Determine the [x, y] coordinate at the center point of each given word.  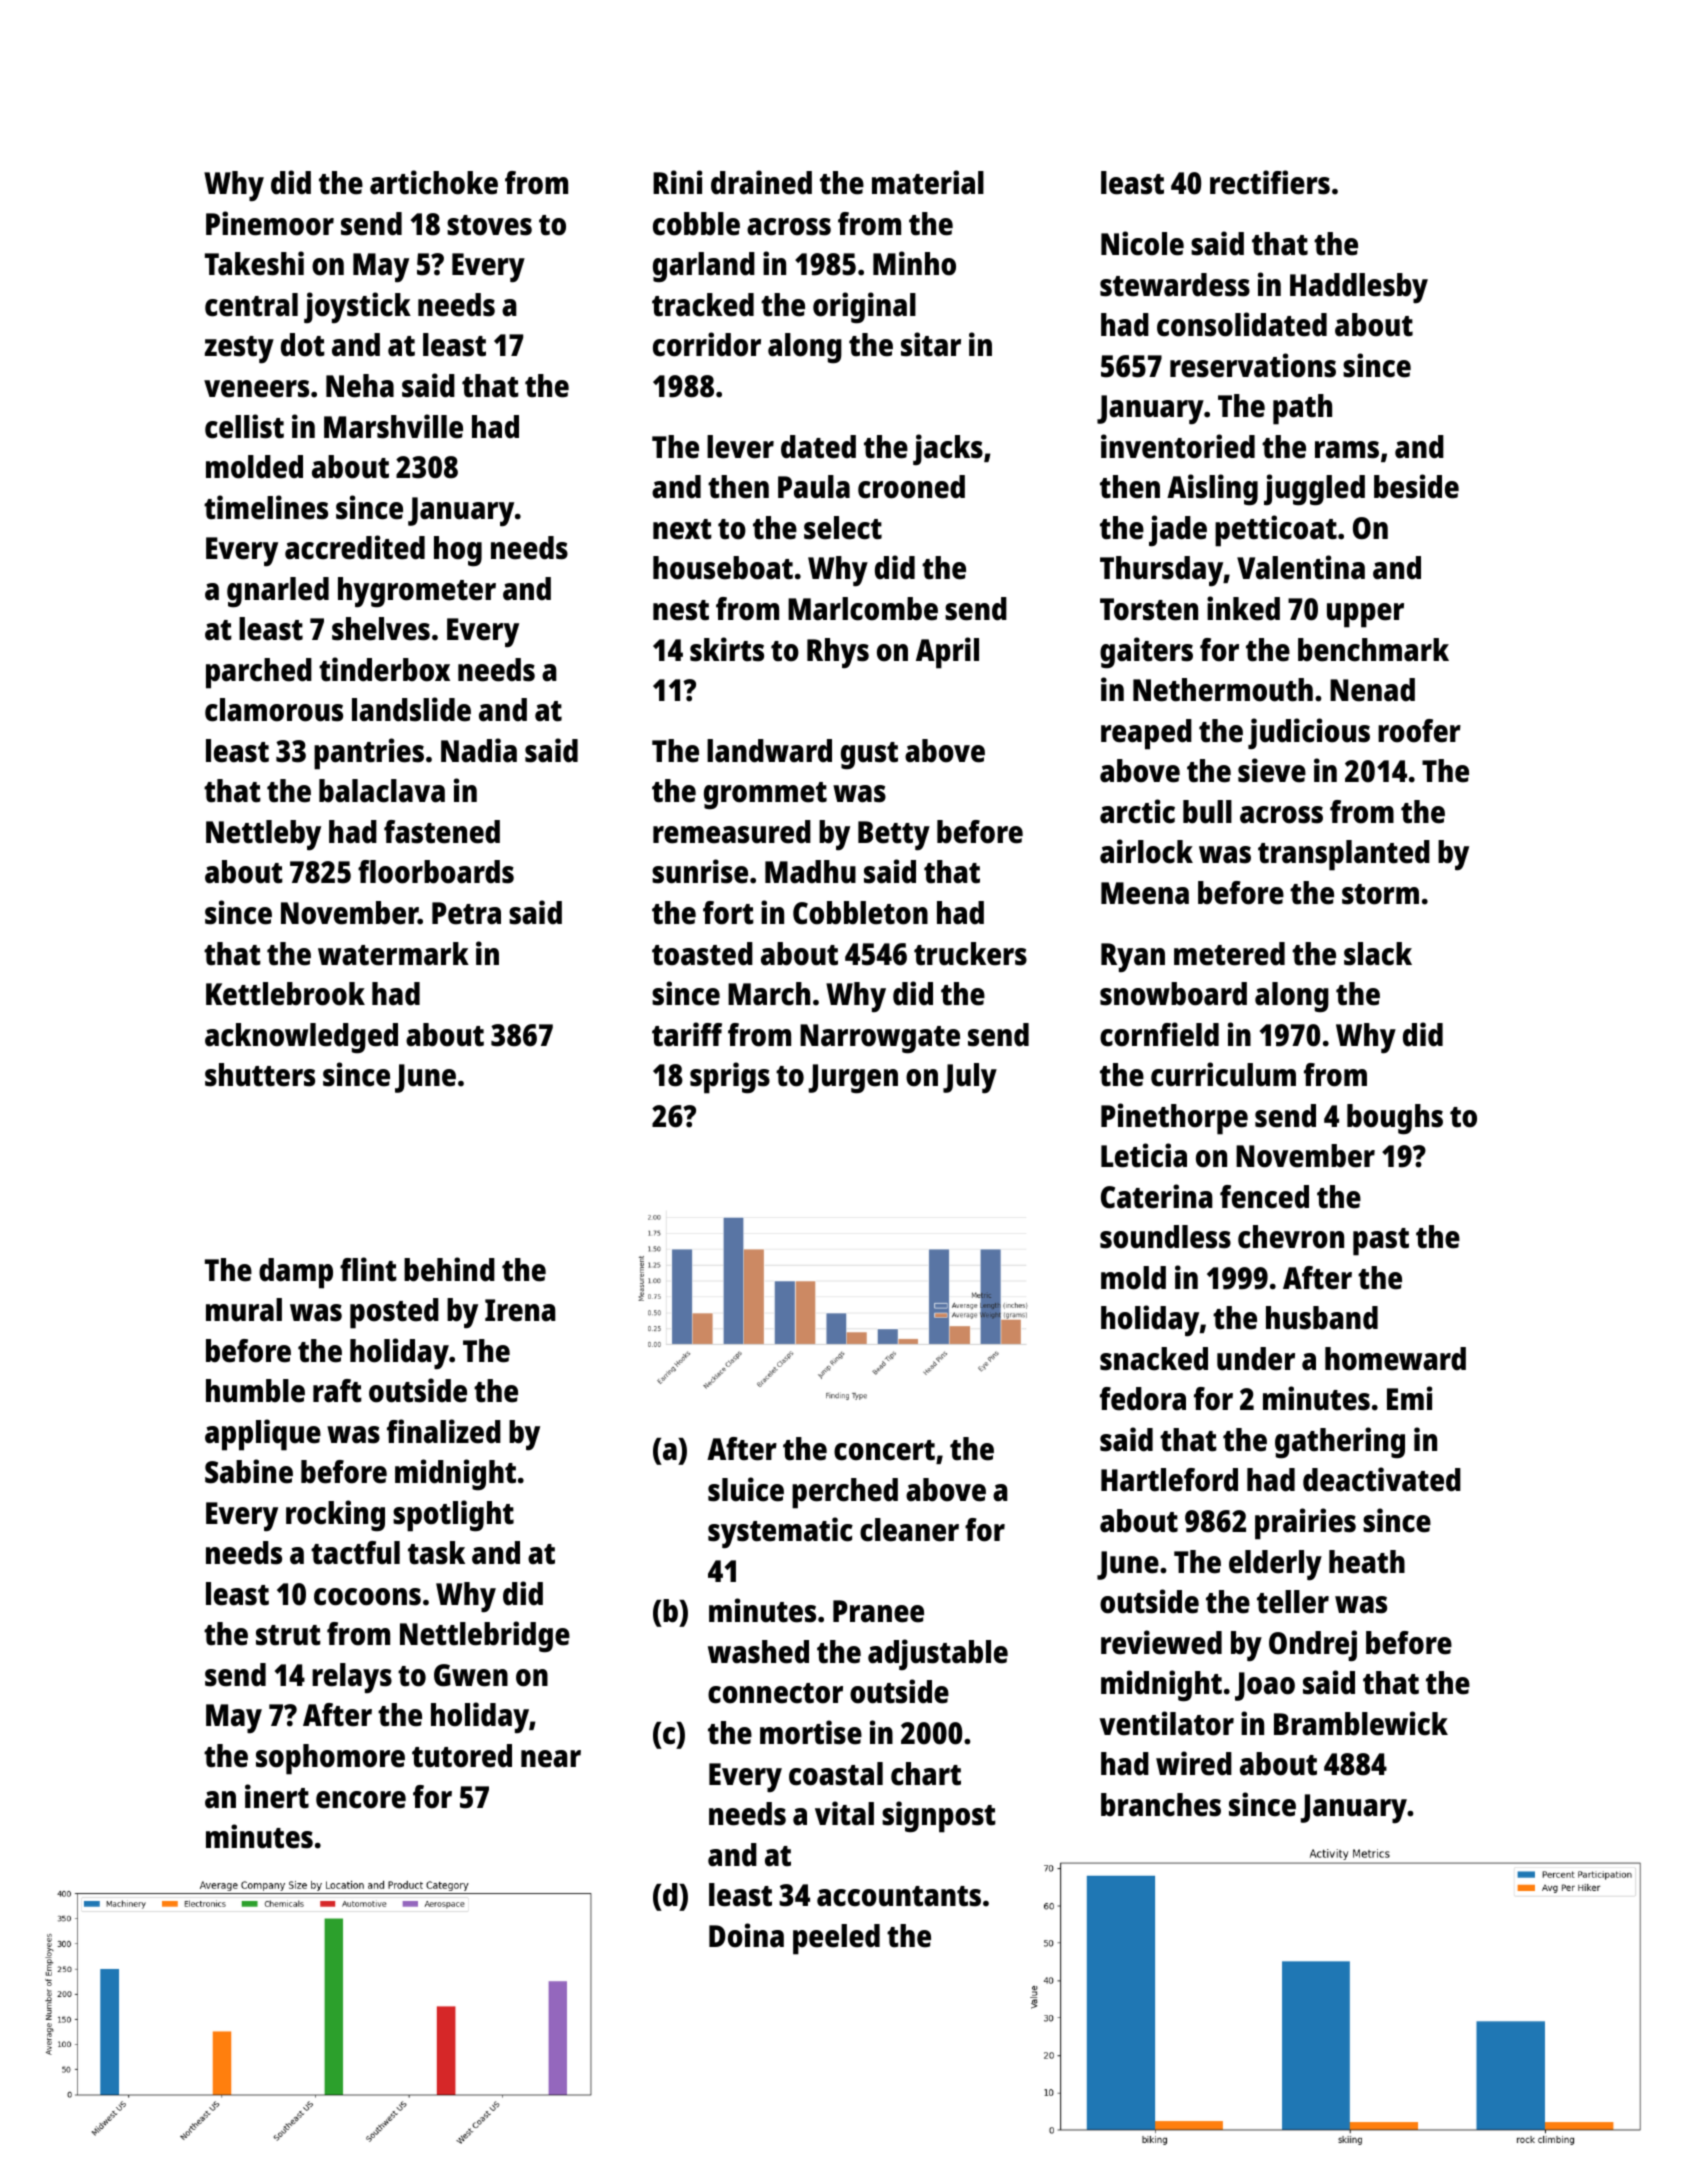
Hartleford [1169, 1480]
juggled [1314, 490]
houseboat [723, 568]
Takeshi [254, 263]
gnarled [278, 592]
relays [352, 1678]
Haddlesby [1359, 288]
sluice [746, 1489]
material [928, 182]
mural [244, 1310]
